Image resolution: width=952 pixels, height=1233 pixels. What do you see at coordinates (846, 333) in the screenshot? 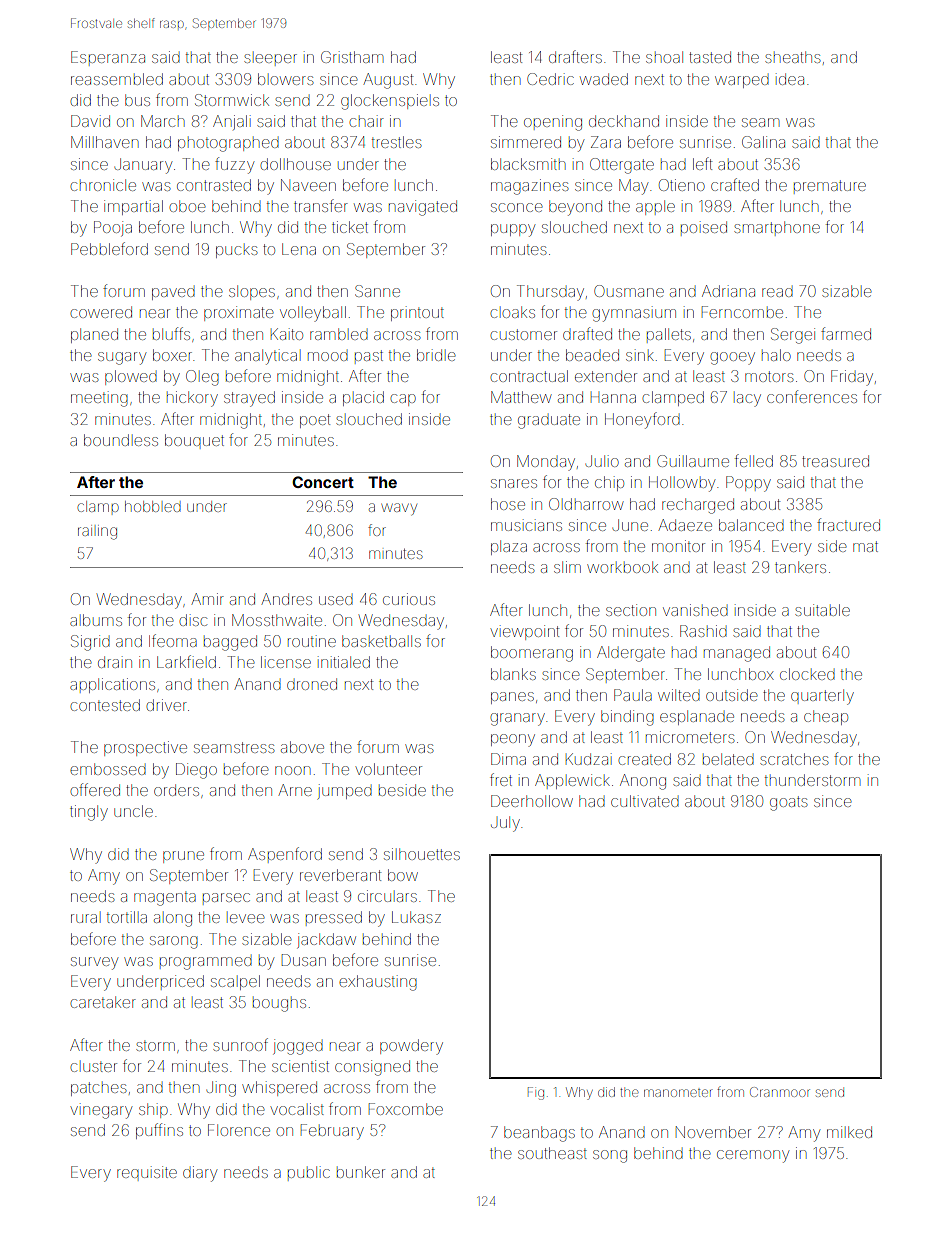
I see `farmed` at bounding box center [846, 333].
